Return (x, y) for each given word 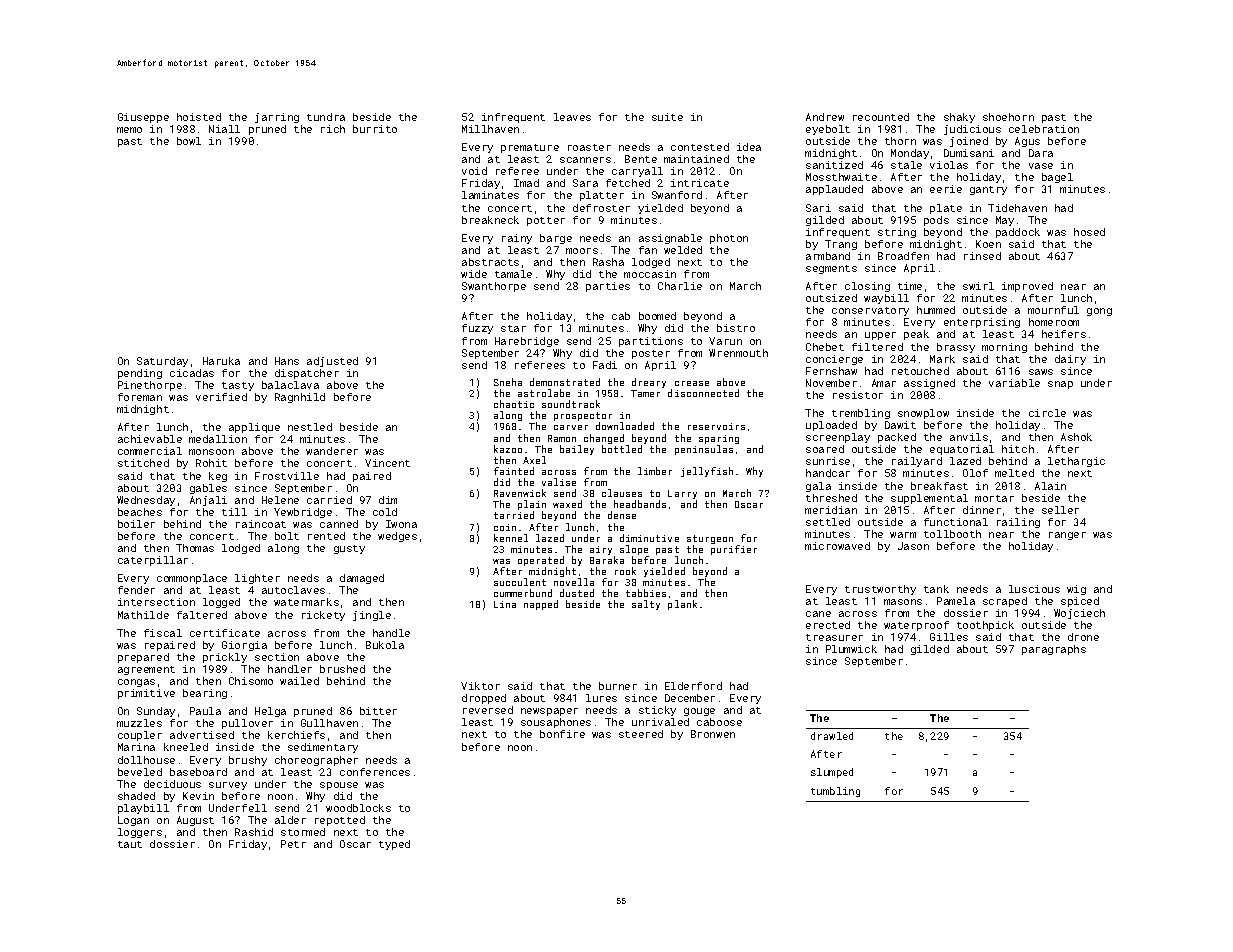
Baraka (607, 560)
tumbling (835, 792)
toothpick (985, 626)
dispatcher (307, 374)
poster (651, 354)
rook (625, 571)
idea (749, 147)
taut (130, 844)
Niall (224, 129)
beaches (140, 512)
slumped (832, 773)
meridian (831, 510)
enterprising (982, 323)
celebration (1044, 129)
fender (136, 590)
